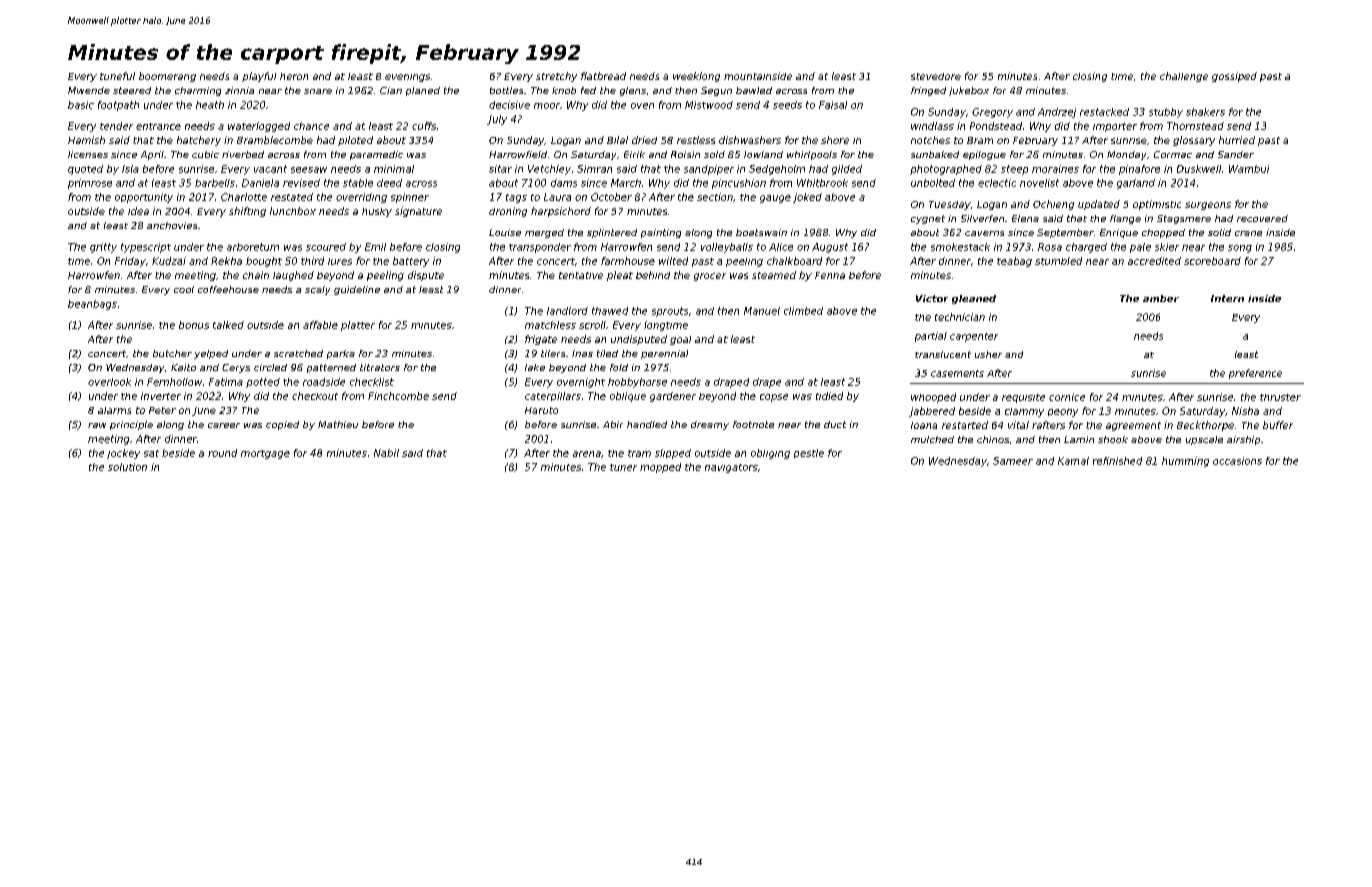 This document has width=1372, height=887. Describe the element at coordinates (936, 76) in the document. I see `stevedore` at that location.
